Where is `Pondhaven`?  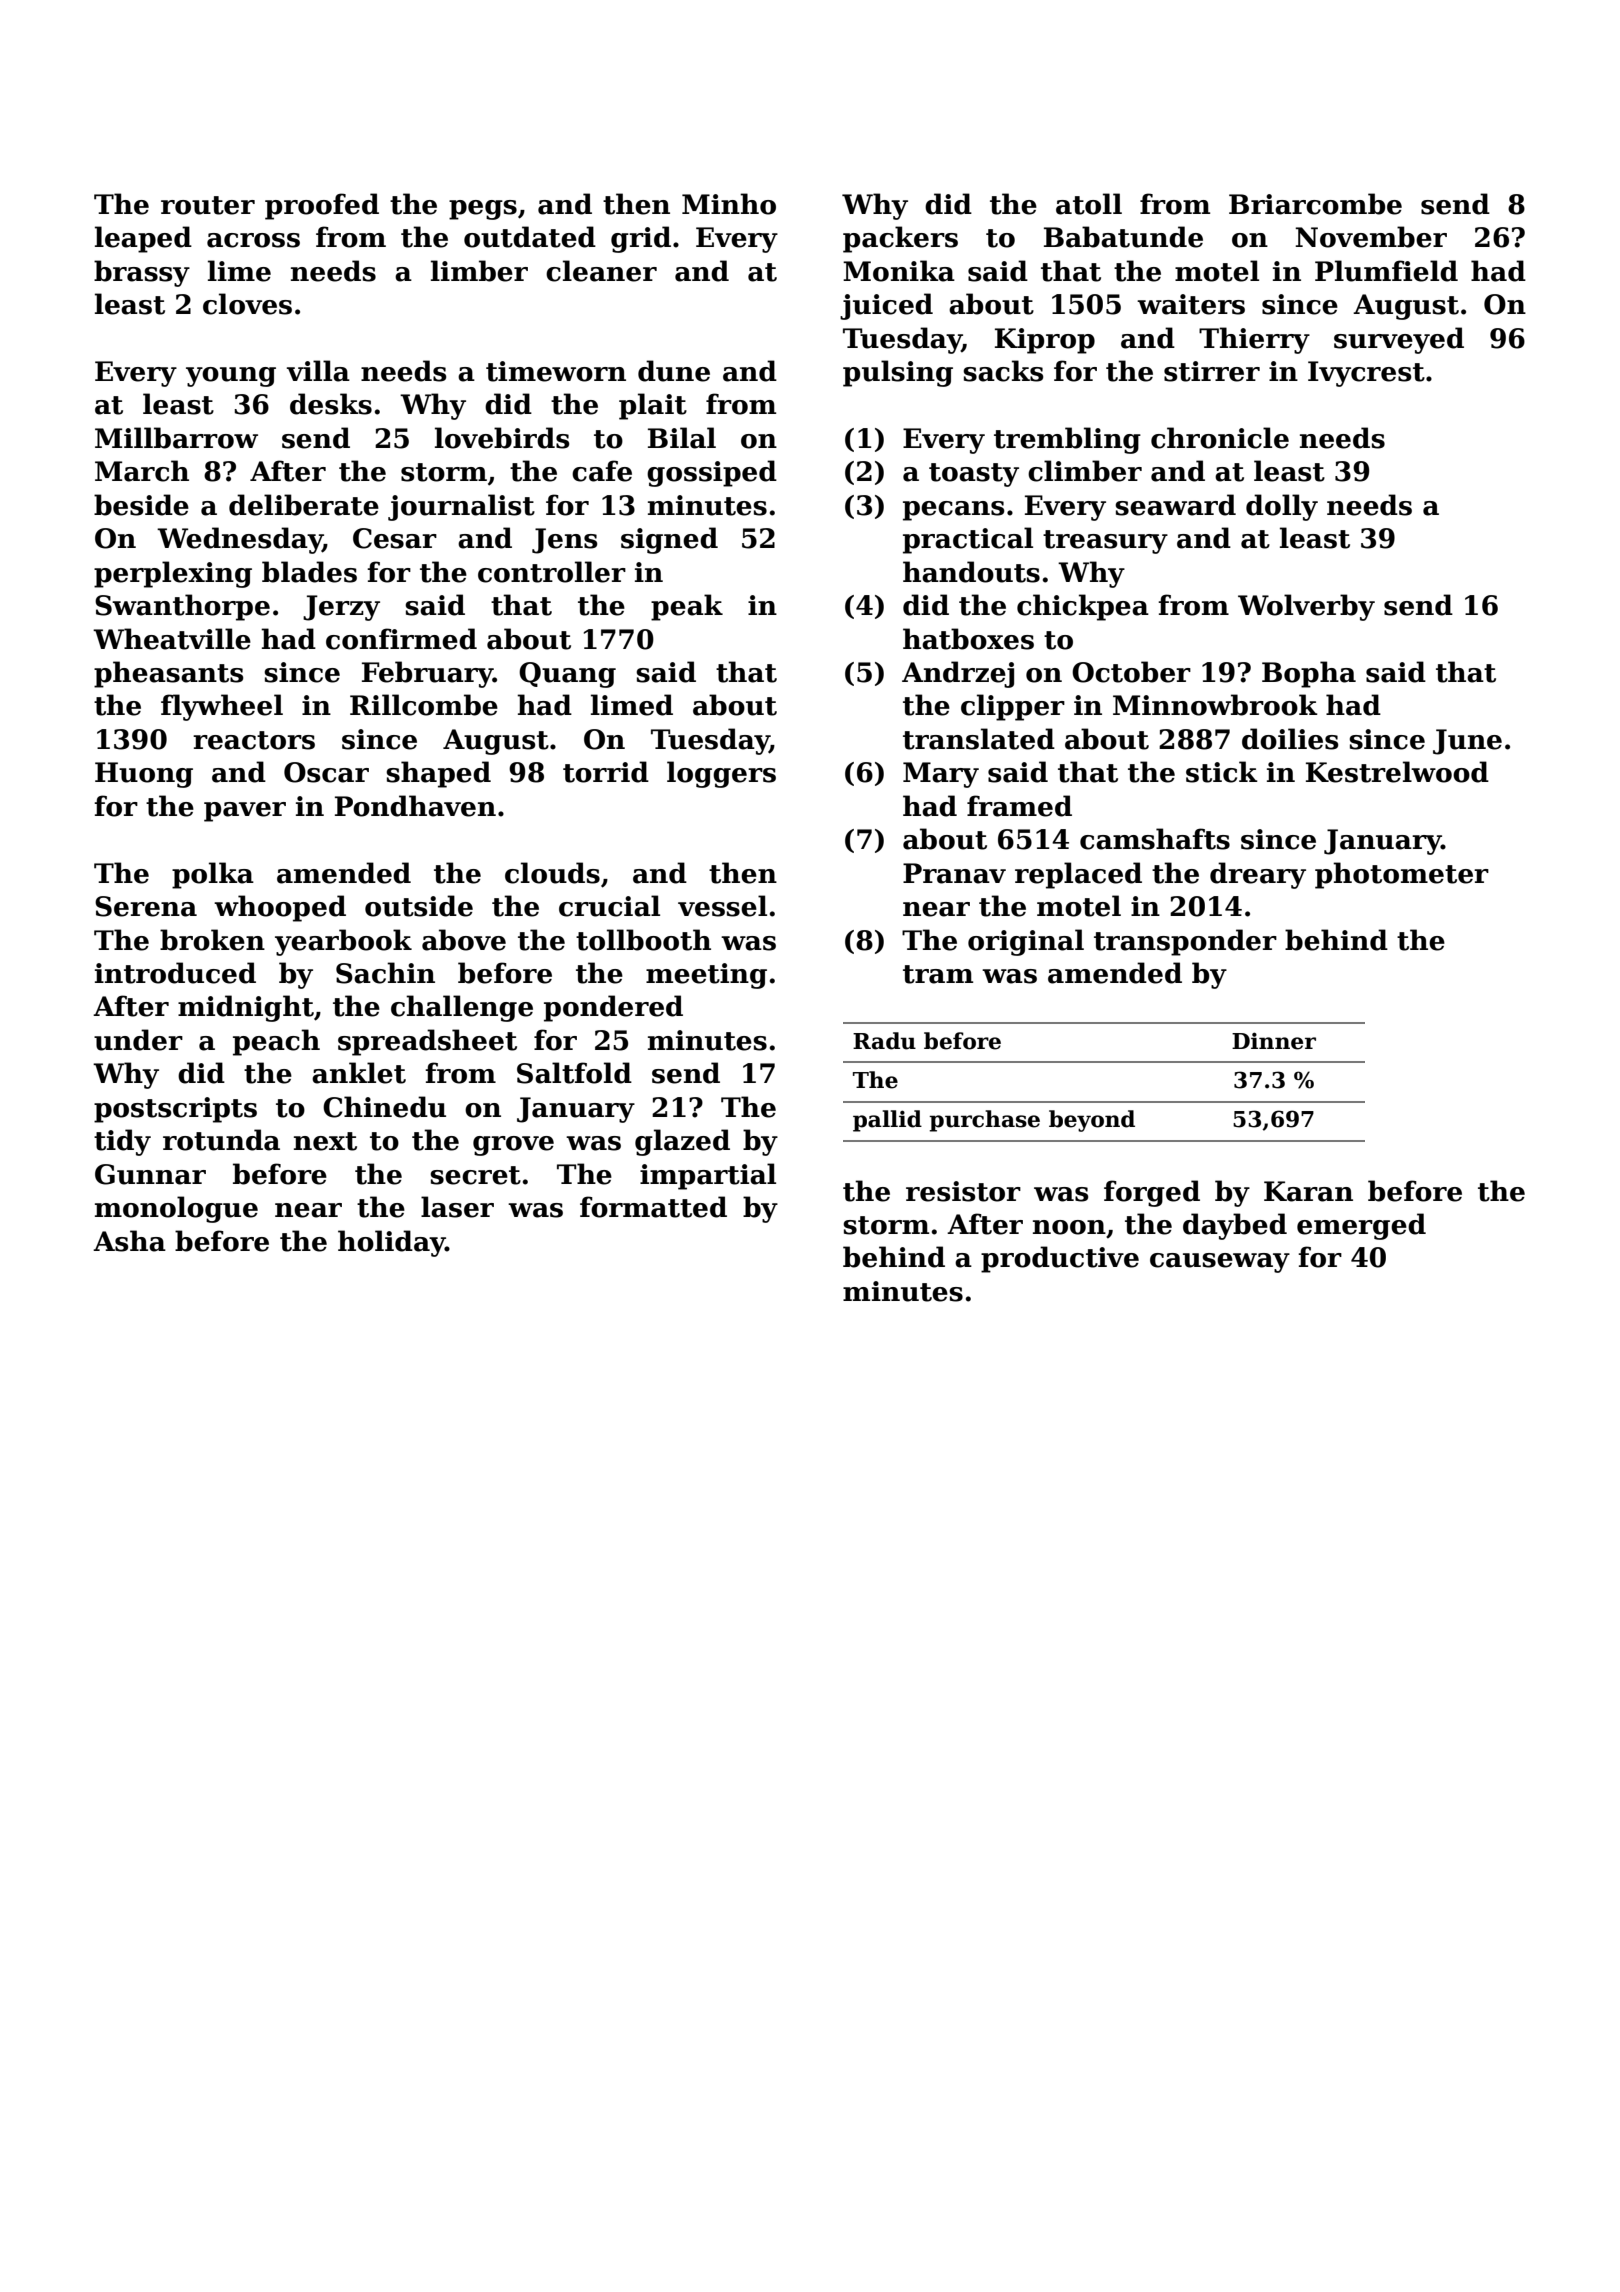
Pondhaven is located at coordinates (415, 806).
